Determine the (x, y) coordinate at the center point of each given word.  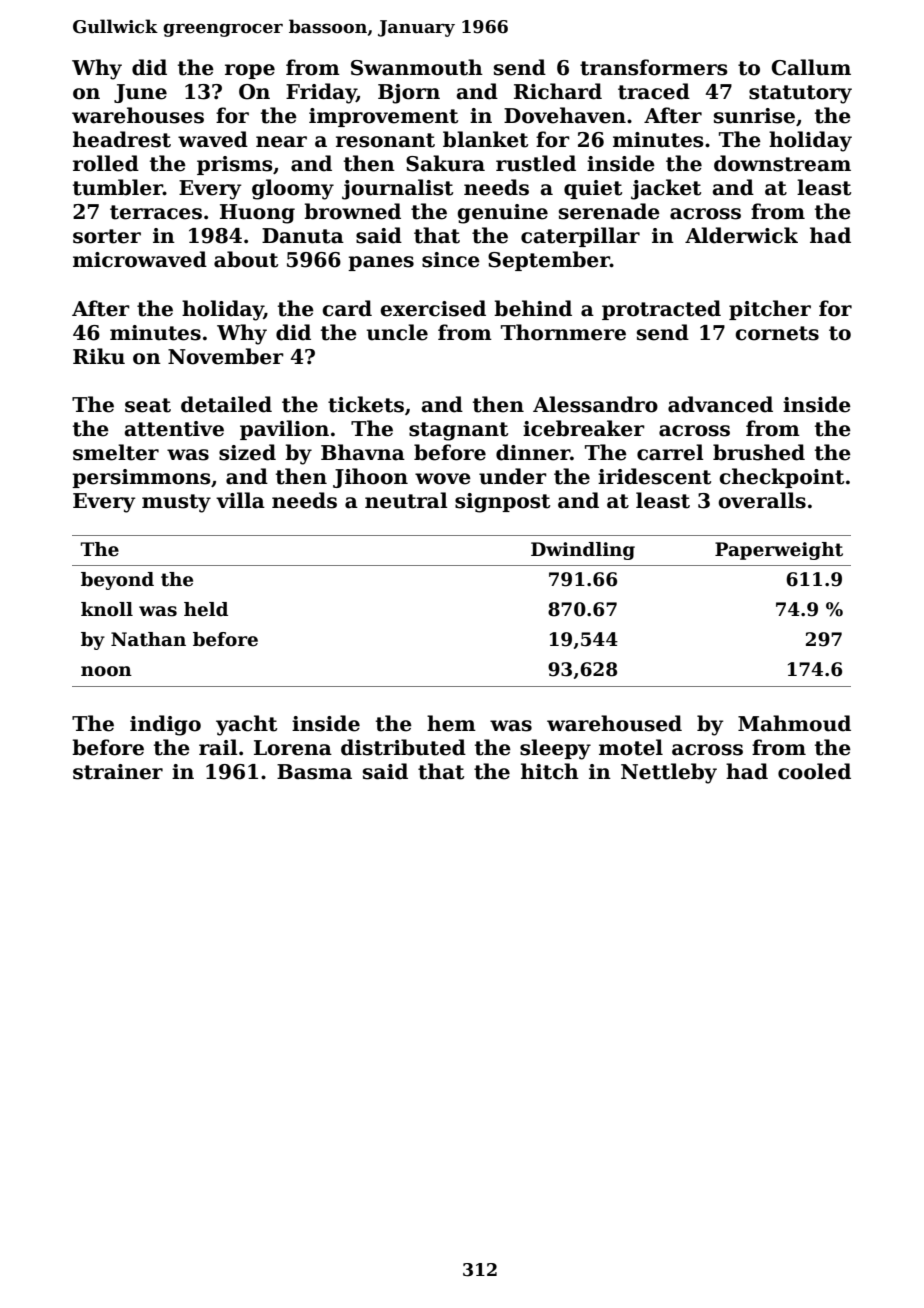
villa (240, 500)
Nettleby (669, 773)
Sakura (445, 163)
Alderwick (741, 235)
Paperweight (779, 551)
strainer (118, 772)
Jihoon (370, 478)
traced (654, 91)
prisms (235, 165)
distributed (403, 747)
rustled (536, 163)
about (246, 259)
